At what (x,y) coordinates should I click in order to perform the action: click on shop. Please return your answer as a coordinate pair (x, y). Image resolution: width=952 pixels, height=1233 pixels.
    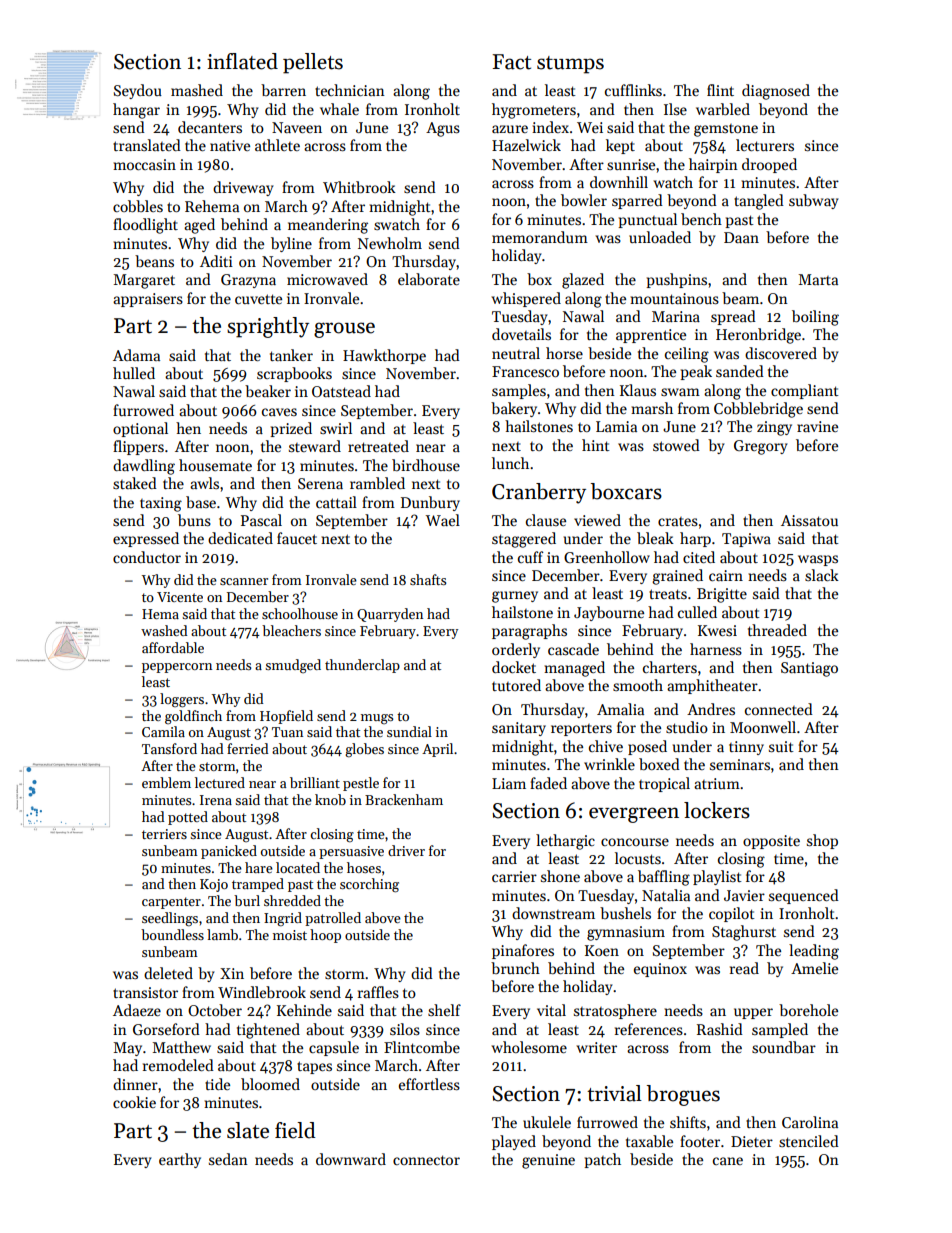
    Looking at the image, I should click on (822, 841).
